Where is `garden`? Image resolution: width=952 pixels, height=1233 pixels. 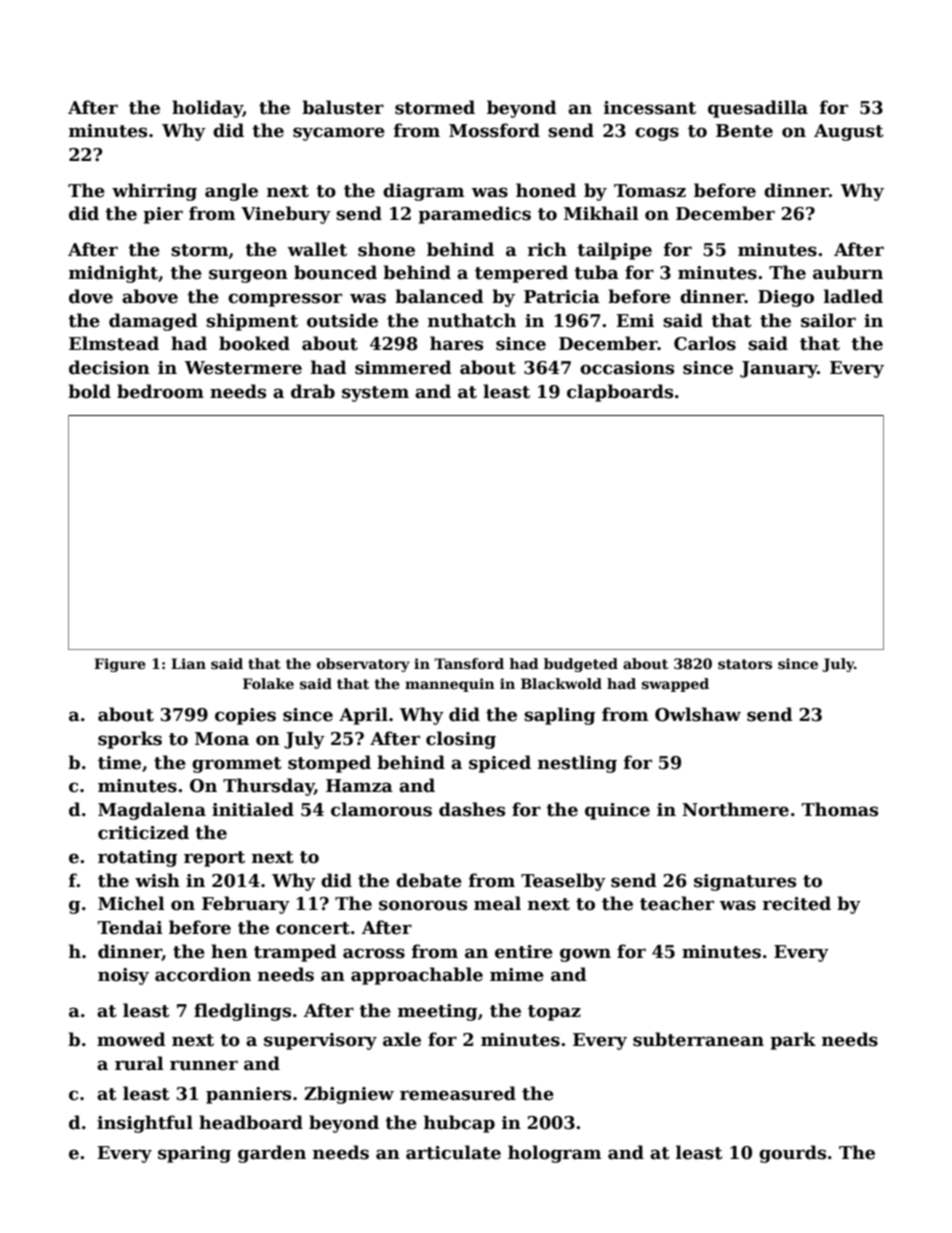
garden is located at coordinates (272, 1154).
